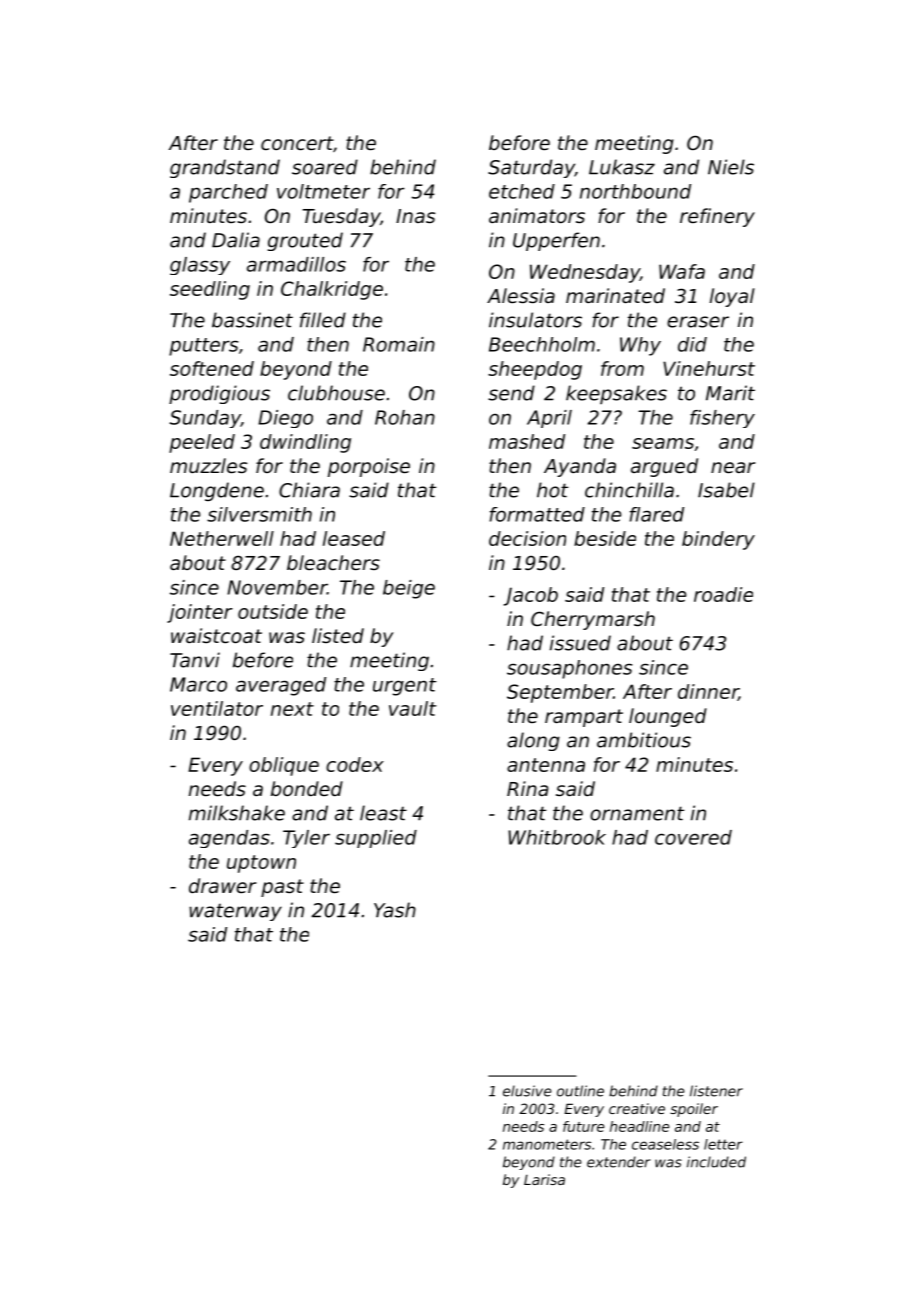 This image has height=1311, width=924. Describe the element at coordinates (531, 168) in the image. I see `Saturday` at that location.
